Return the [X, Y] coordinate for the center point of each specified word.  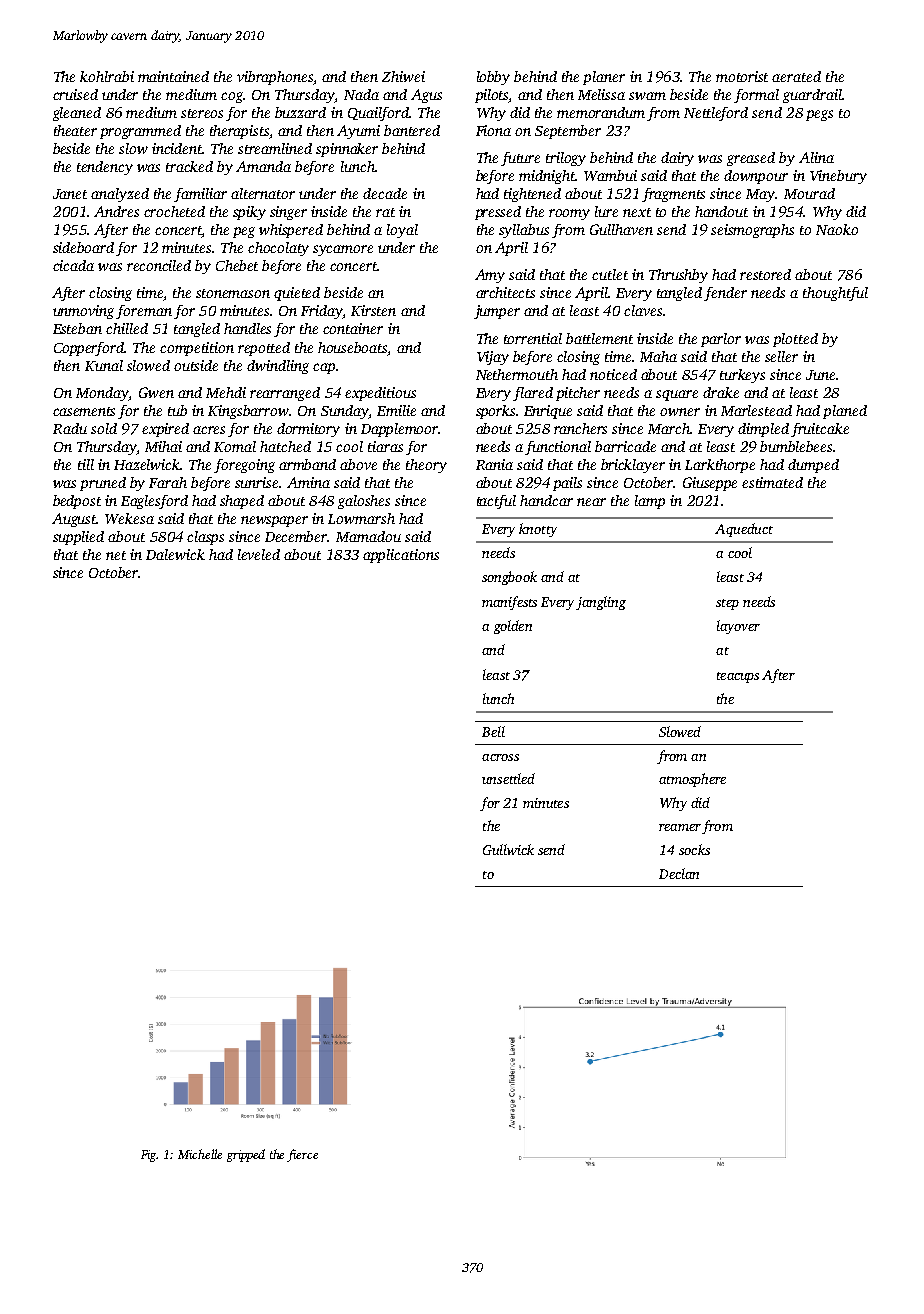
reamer [680, 827]
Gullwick [508, 849]
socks [694, 849]
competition [197, 349]
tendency [105, 168]
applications [401, 556]
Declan [679, 873]
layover [738, 627]
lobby [493, 78]
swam [647, 96]
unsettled [508, 778]
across [500, 757]
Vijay [493, 358]
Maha [658, 356]
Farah [168, 482]
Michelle [200, 1154]
